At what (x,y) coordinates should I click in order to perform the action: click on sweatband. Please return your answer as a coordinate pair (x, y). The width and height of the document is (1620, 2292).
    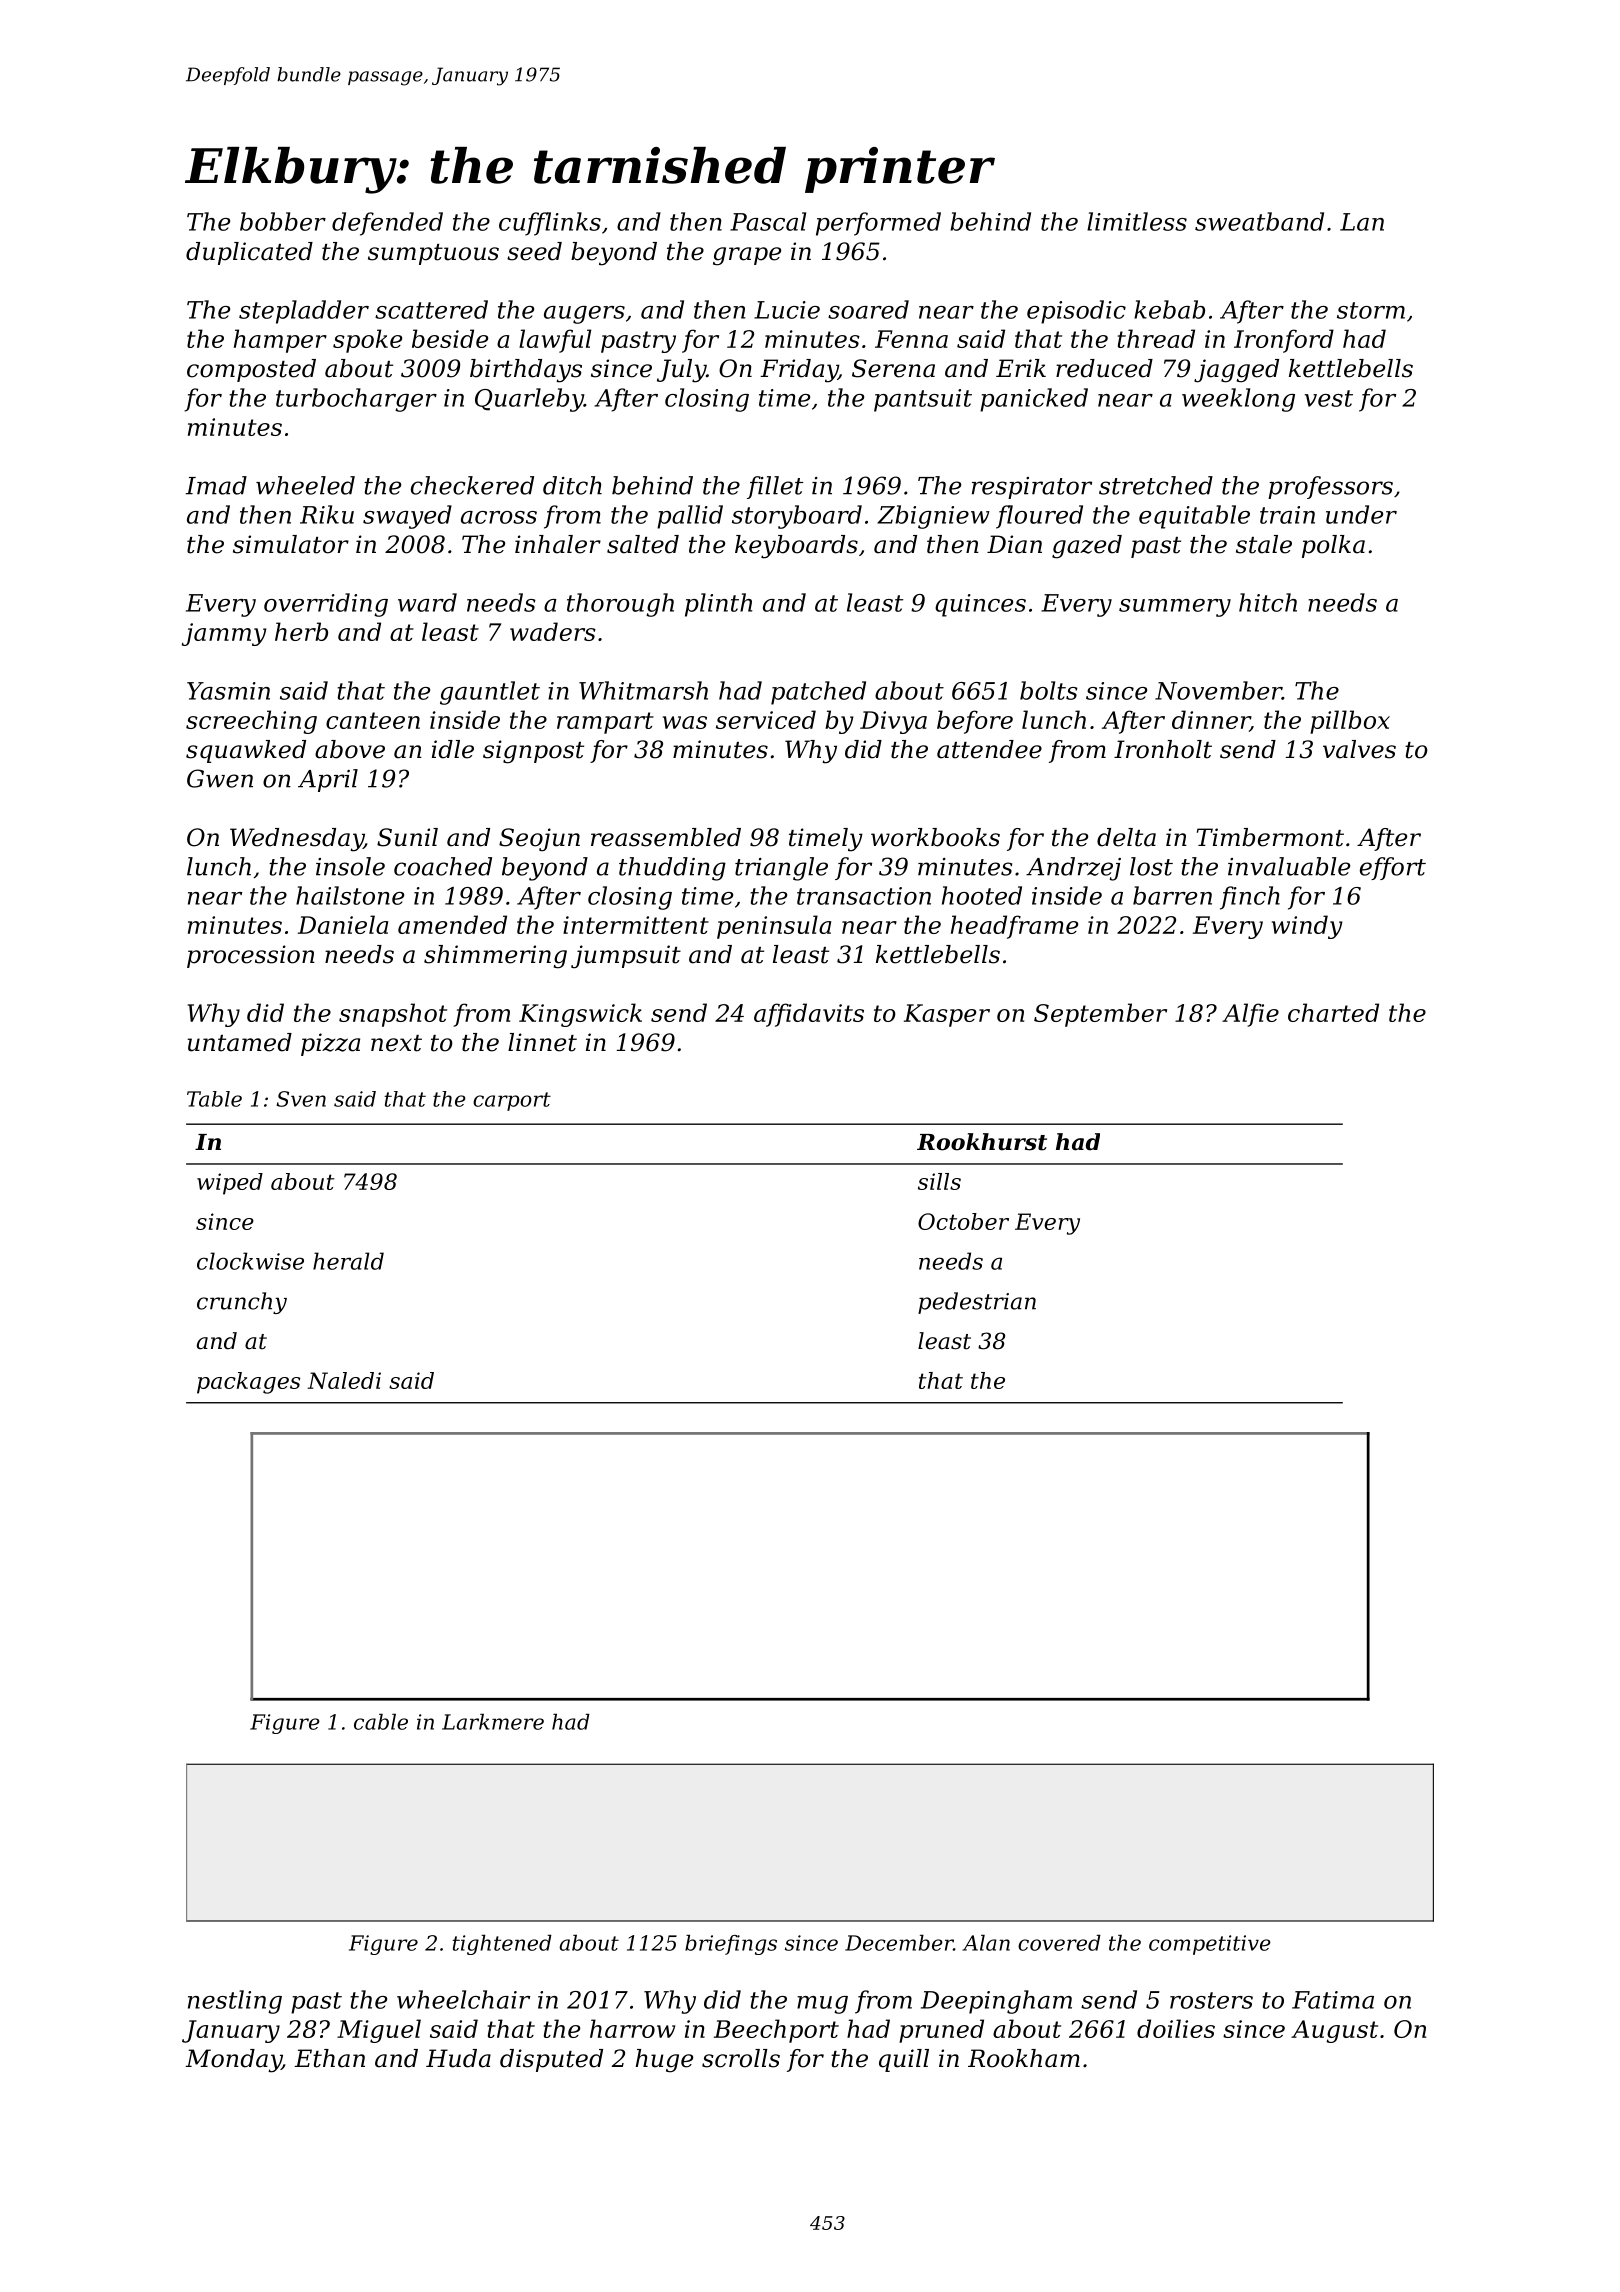
    Looking at the image, I should click on (1259, 221).
